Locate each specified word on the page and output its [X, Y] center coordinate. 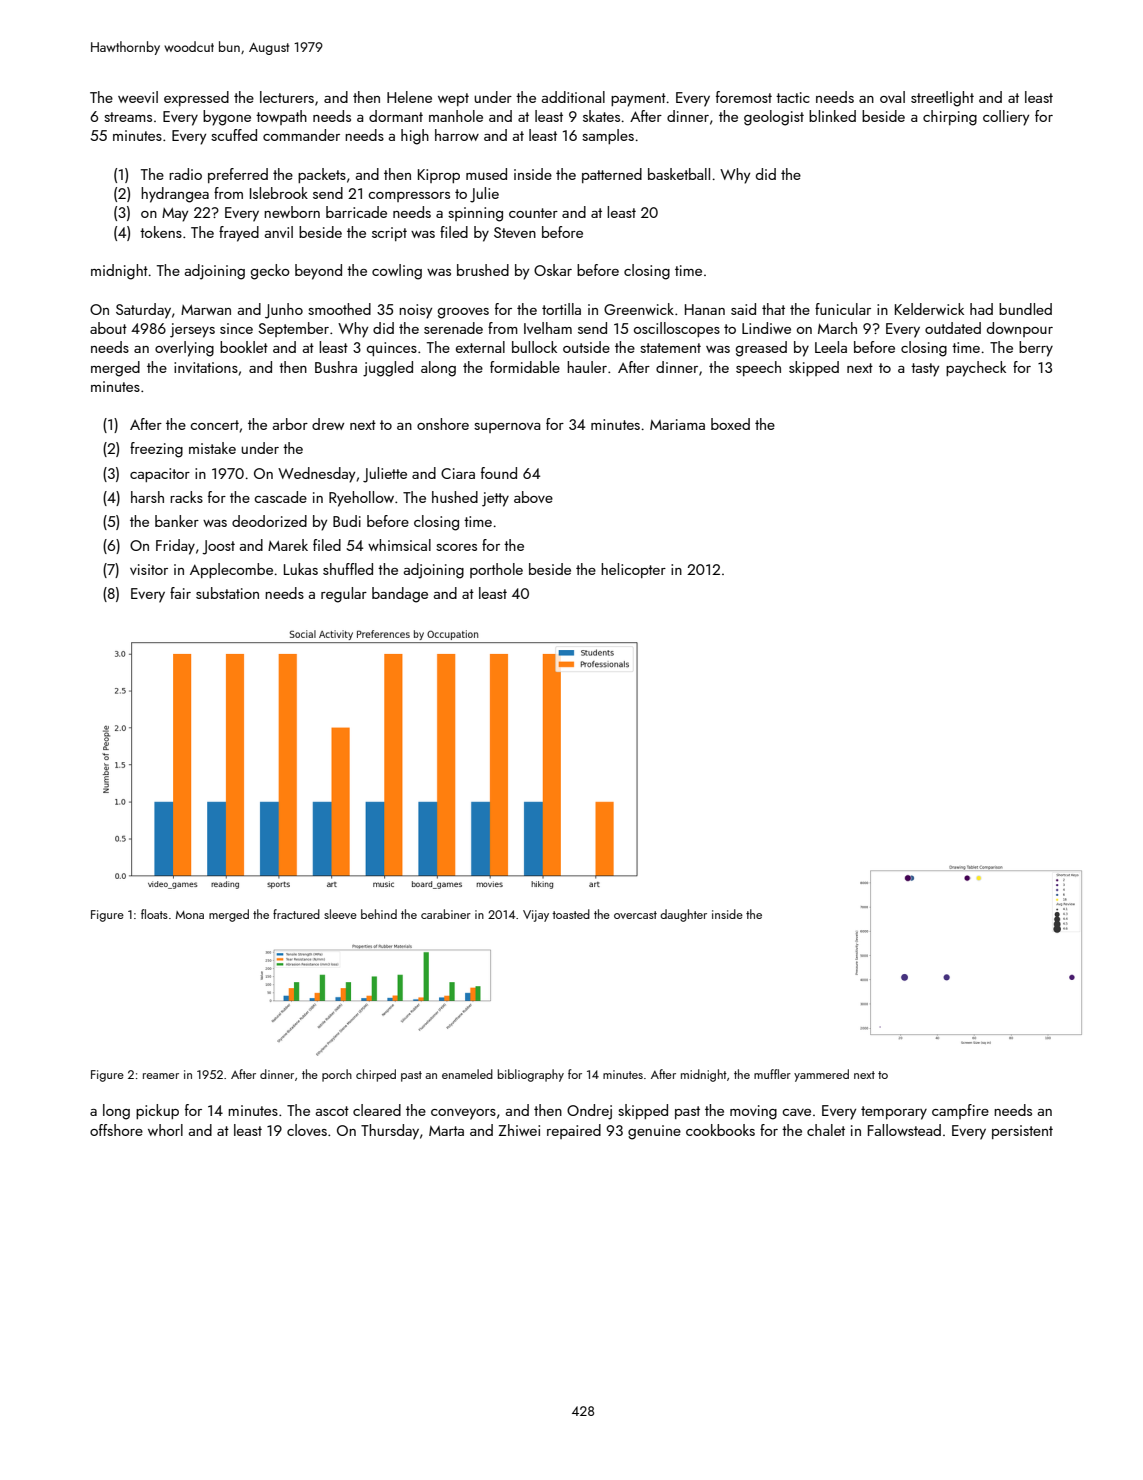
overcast [635, 915]
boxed [730, 424]
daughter [683, 915]
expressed [196, 98]
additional [573, 97]
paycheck [976, 369]
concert [214, 425]
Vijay [536, 916]
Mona [190, 915]
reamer [161, 1076]
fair [180, 593]
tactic [793, 97]
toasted [571, 914]
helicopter [633, 570]
